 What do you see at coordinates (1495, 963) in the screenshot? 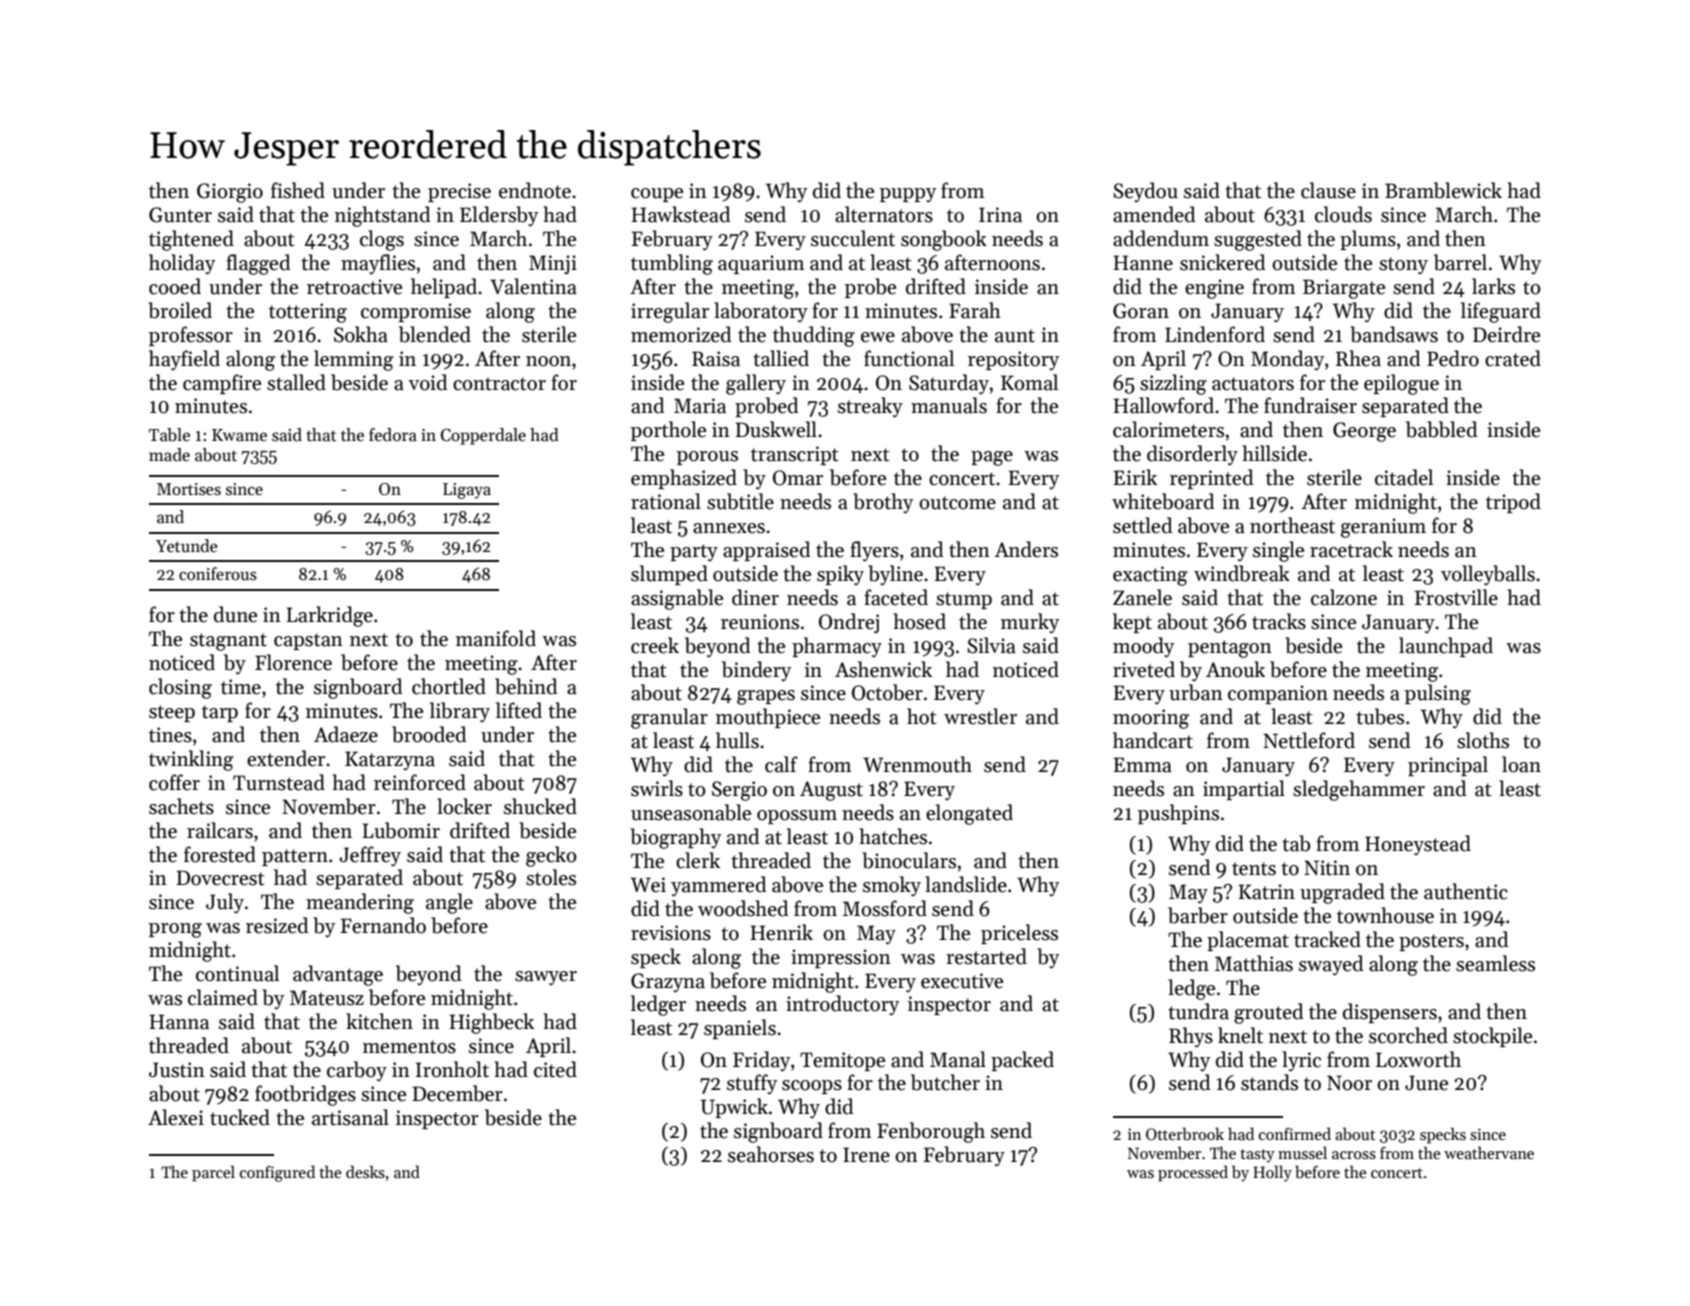
I see `seamless` at bounding box center [1495, 963].
